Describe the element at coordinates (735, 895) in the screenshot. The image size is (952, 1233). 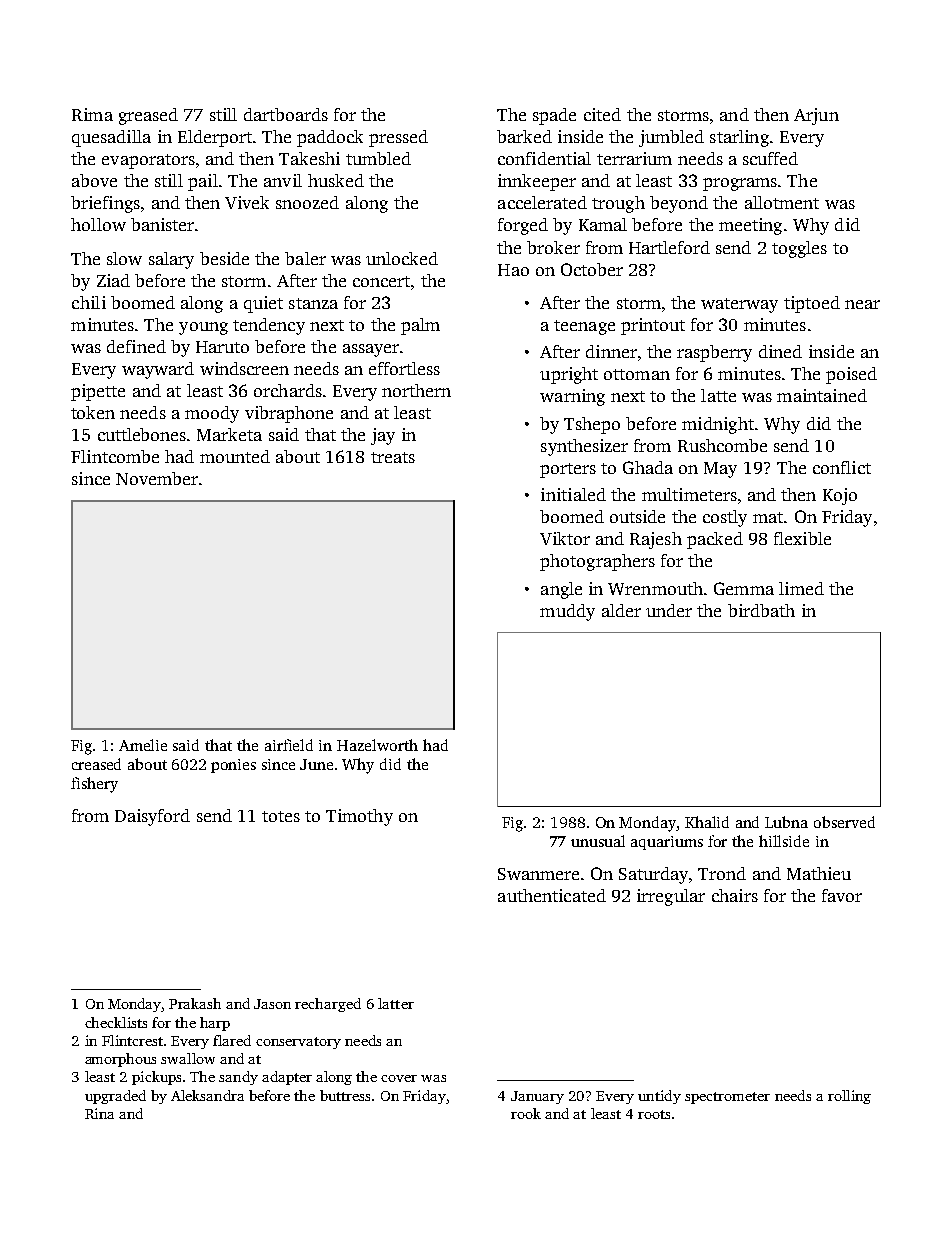
I see `chairs` at that location.
